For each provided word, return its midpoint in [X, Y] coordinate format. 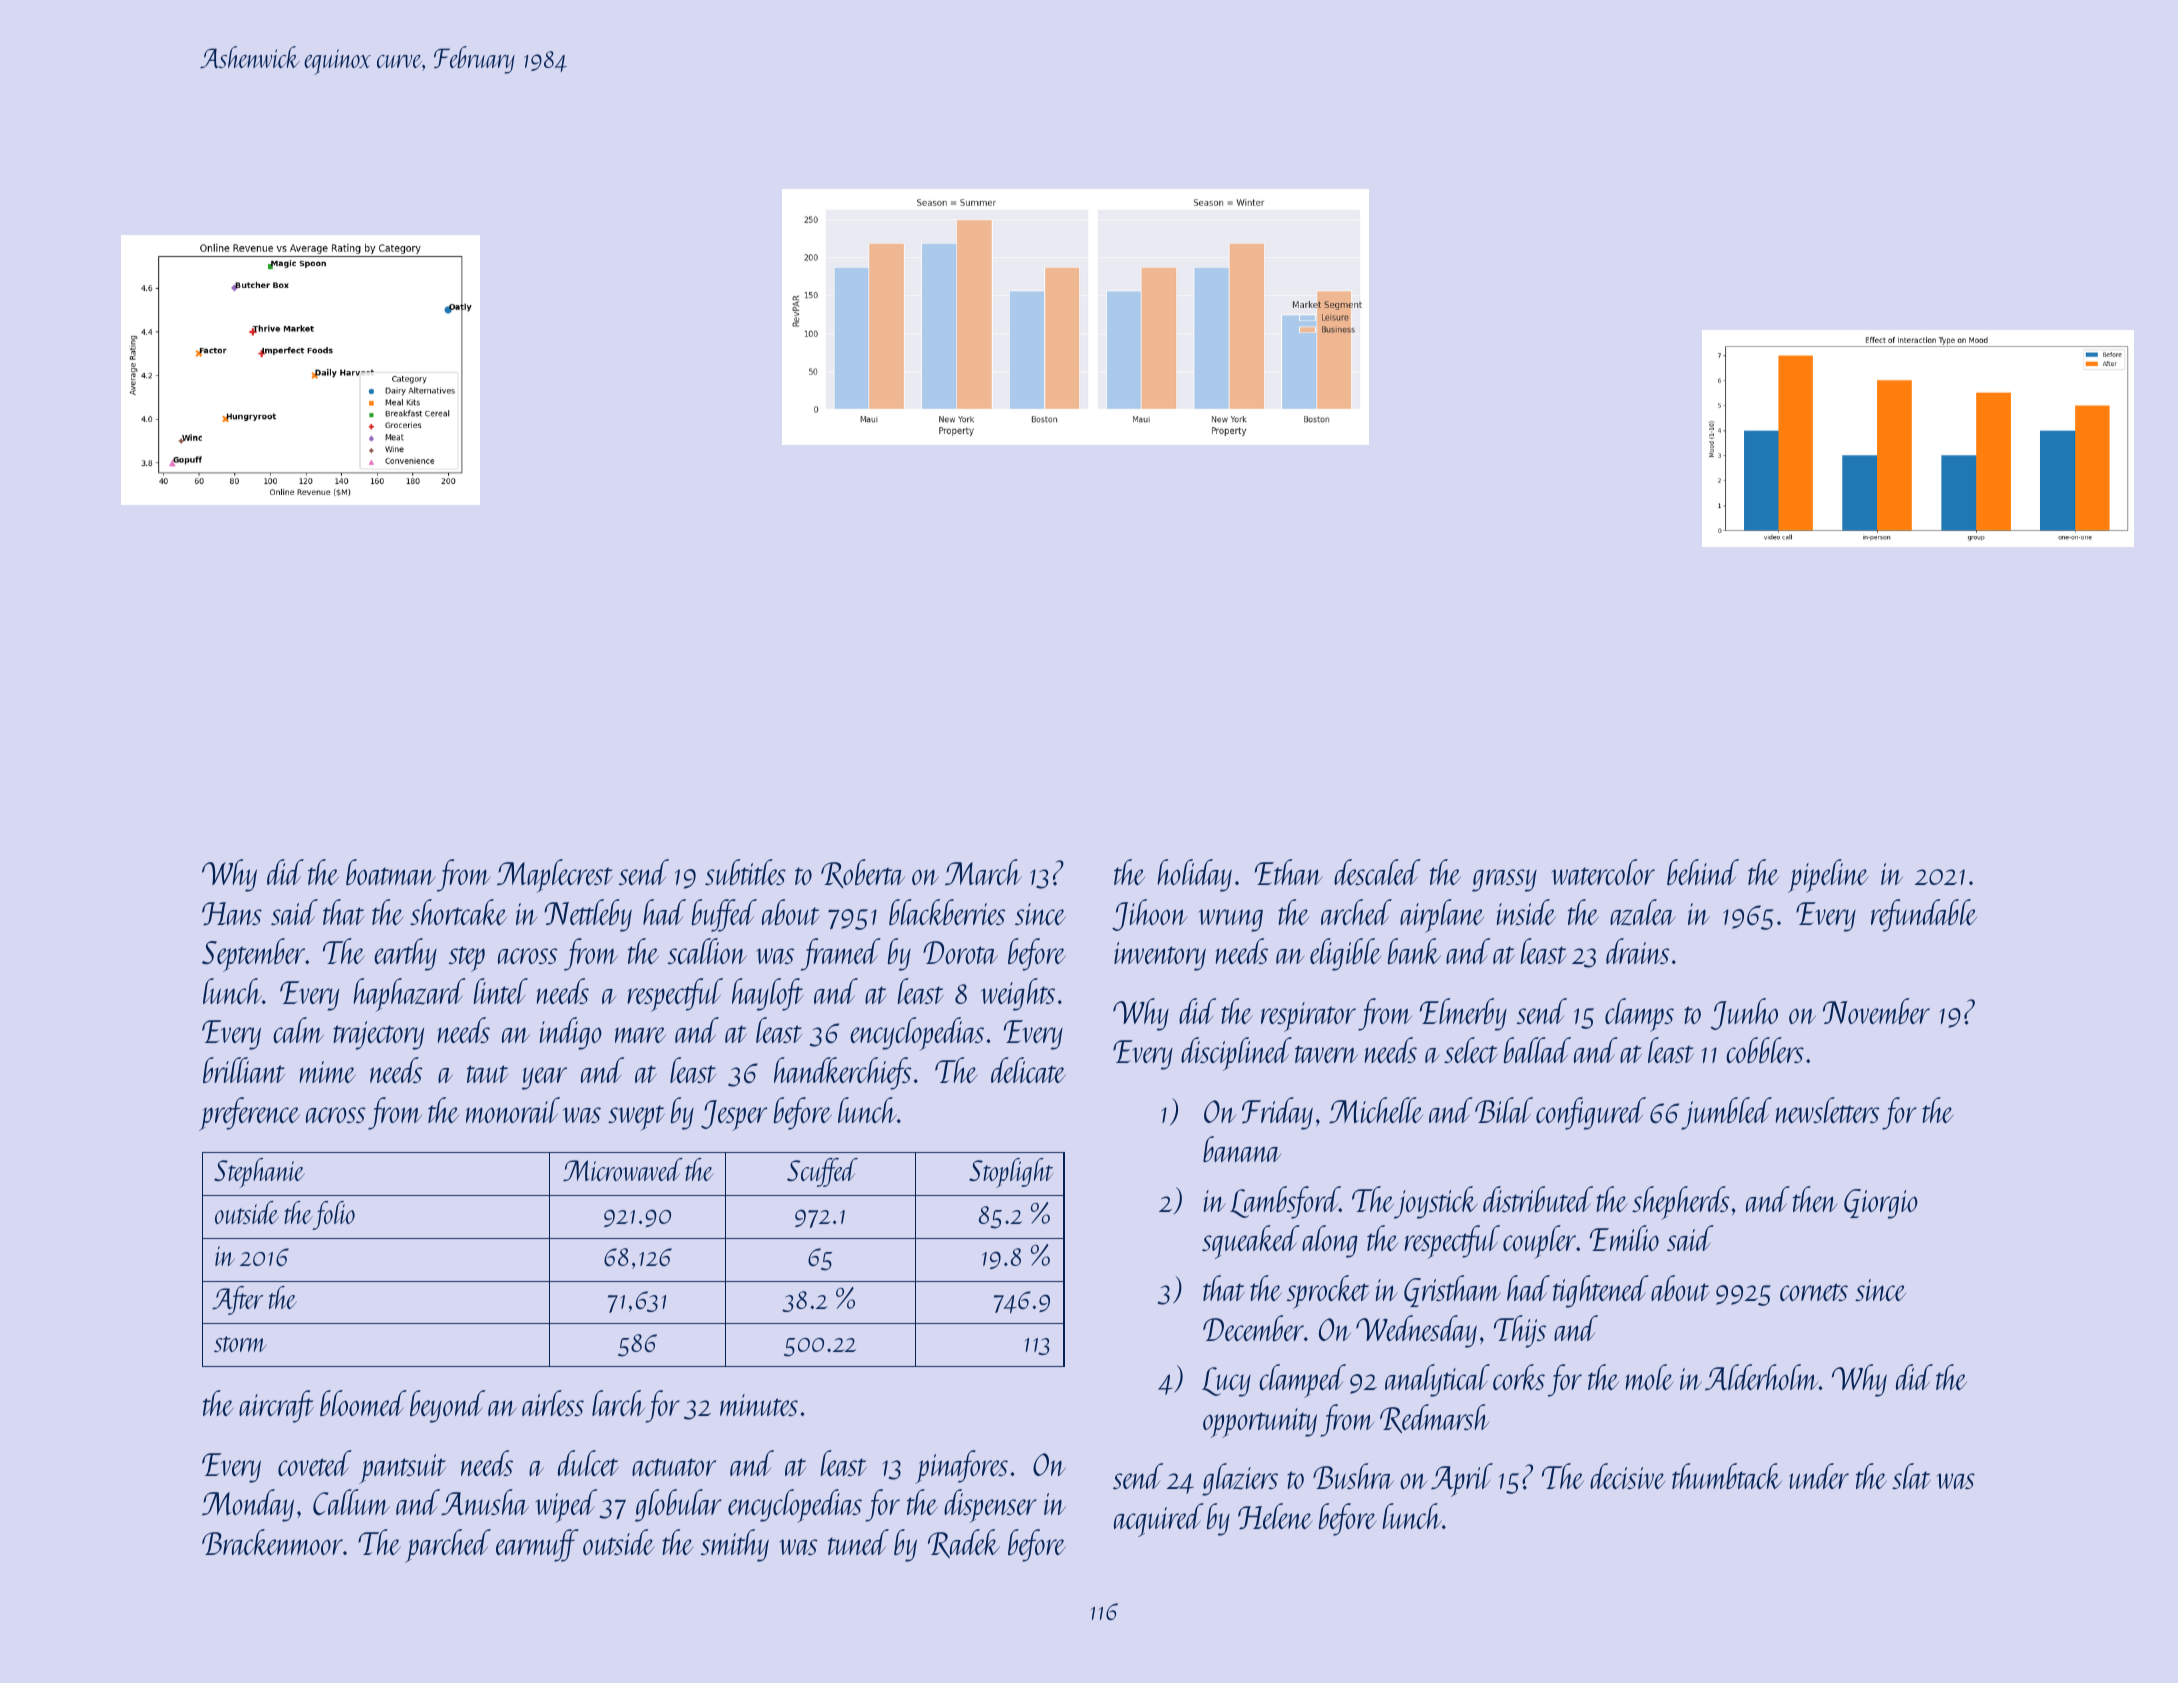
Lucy [1226, 1382]
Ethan [1289, 872]
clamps [1639, 1015]
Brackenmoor [272, 1542]
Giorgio [1881, 1204]
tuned [858, 1542]
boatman [391, 872]
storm [240, 1344]
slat [1911, 1476]
